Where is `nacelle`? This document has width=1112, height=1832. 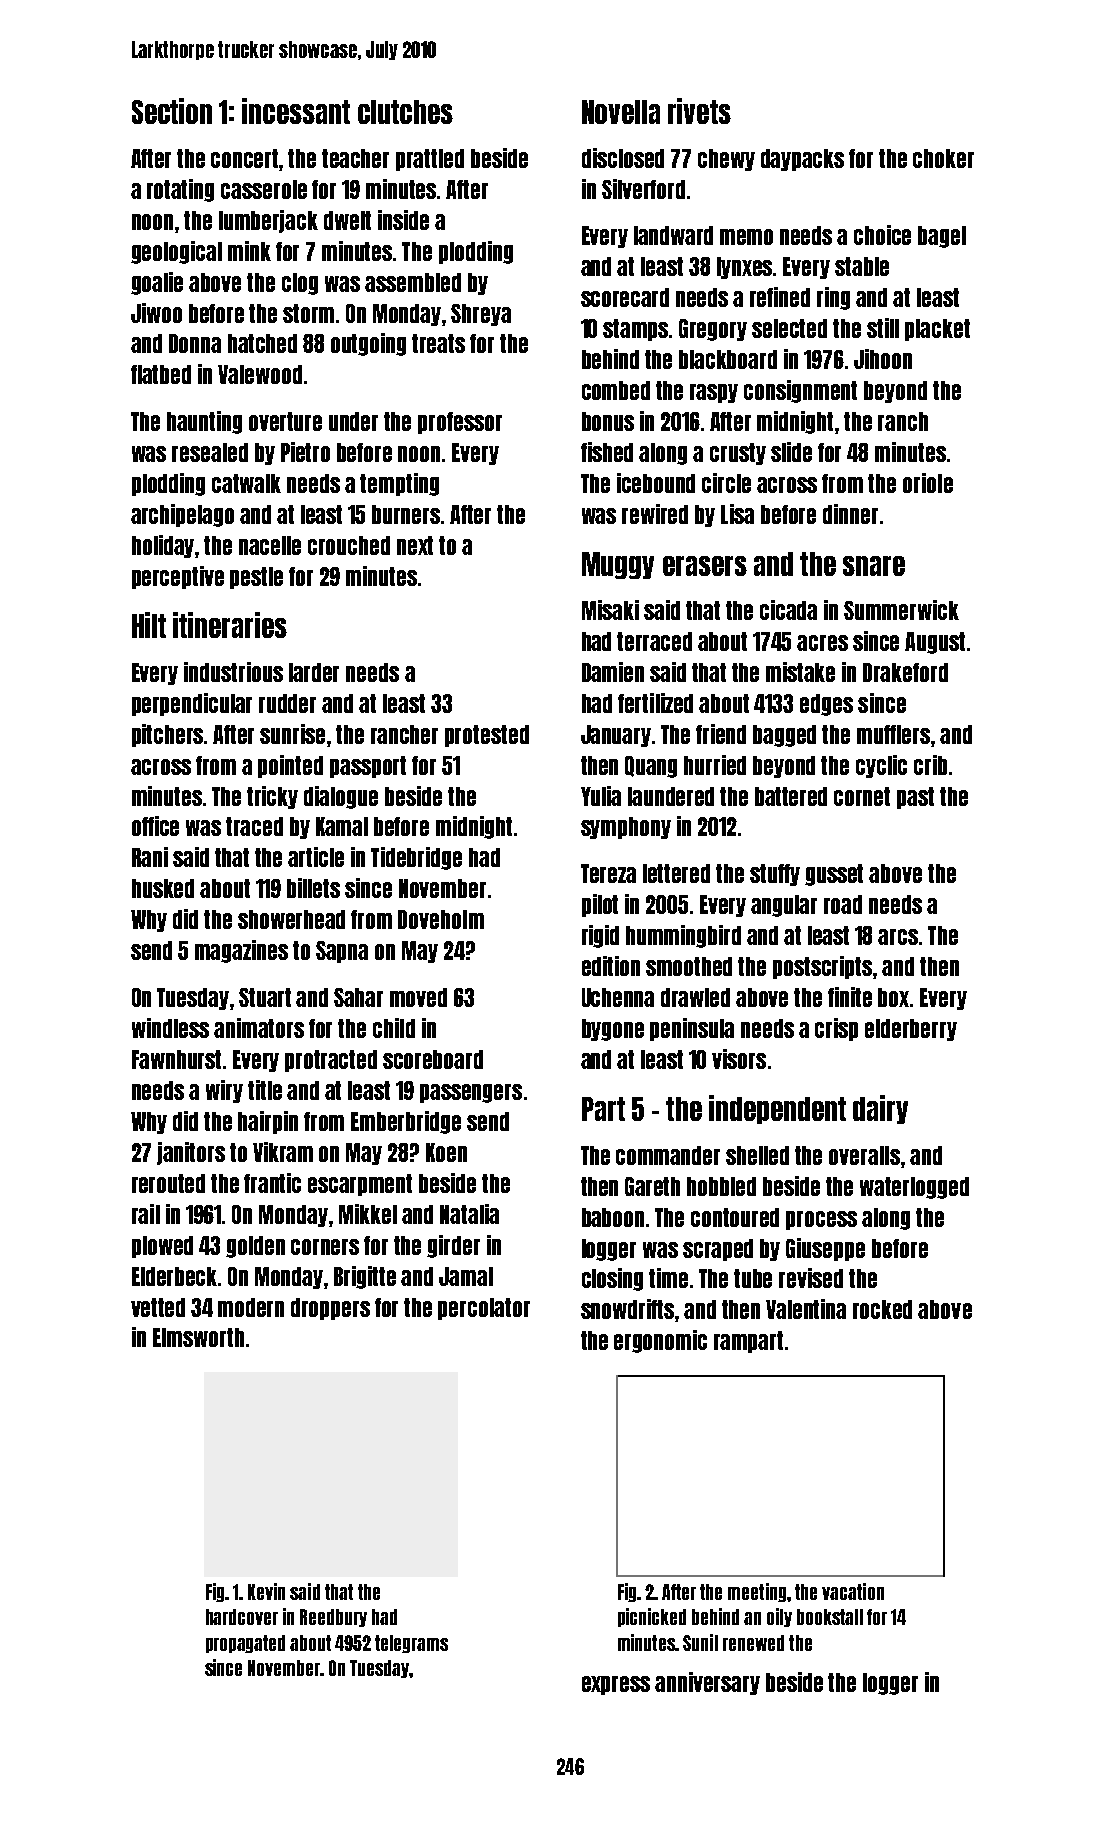
nacelle is located at coordinates (270, 545).
